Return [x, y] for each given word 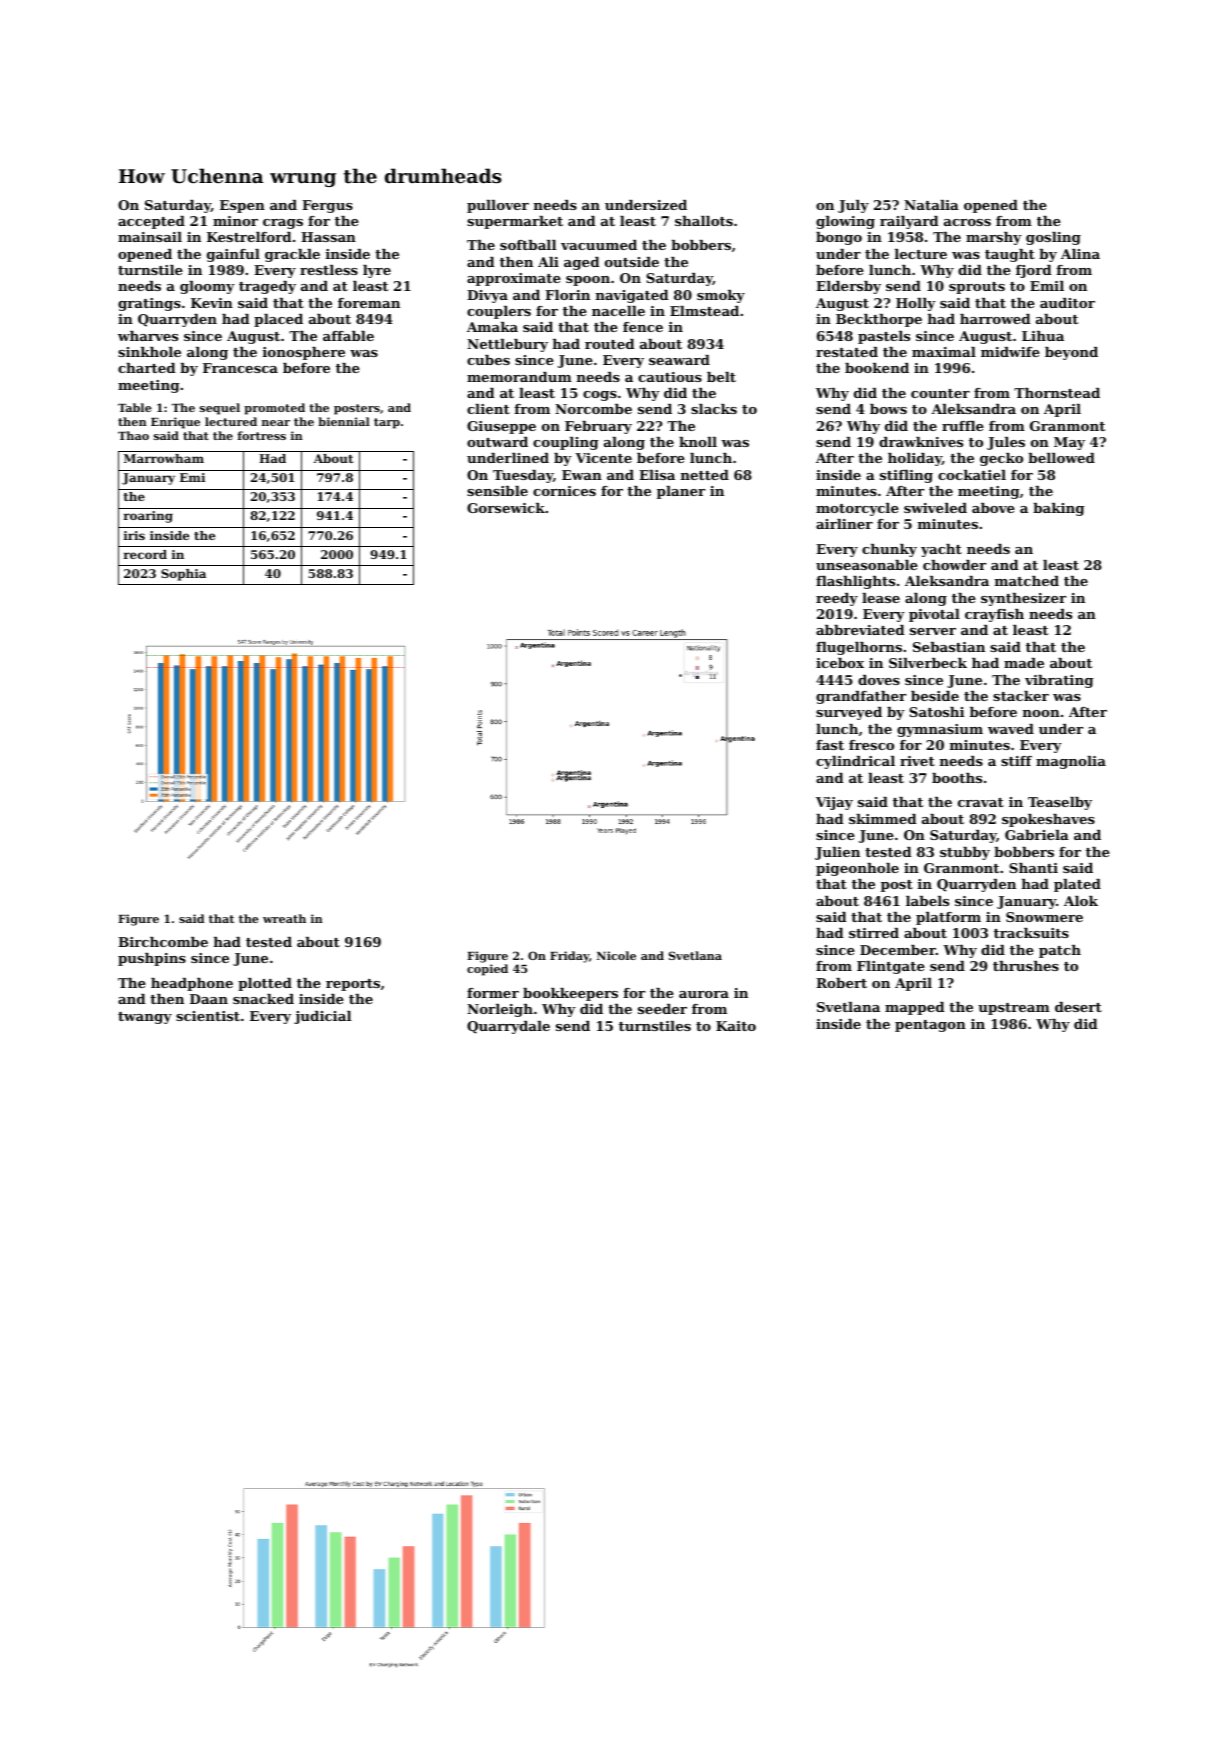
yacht [941, 550]
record [145, 554]
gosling [1053, 238]
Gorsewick [506, 508]
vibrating [1059, 681]
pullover [498, 206]
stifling [906, 476]
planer [681, 492]
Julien [837, 853]
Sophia [183, 575]
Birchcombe [163, 942]
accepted [151, 222]
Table [135, 407]
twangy [145, 1018]
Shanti [1033, 868]
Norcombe [593, 409]
